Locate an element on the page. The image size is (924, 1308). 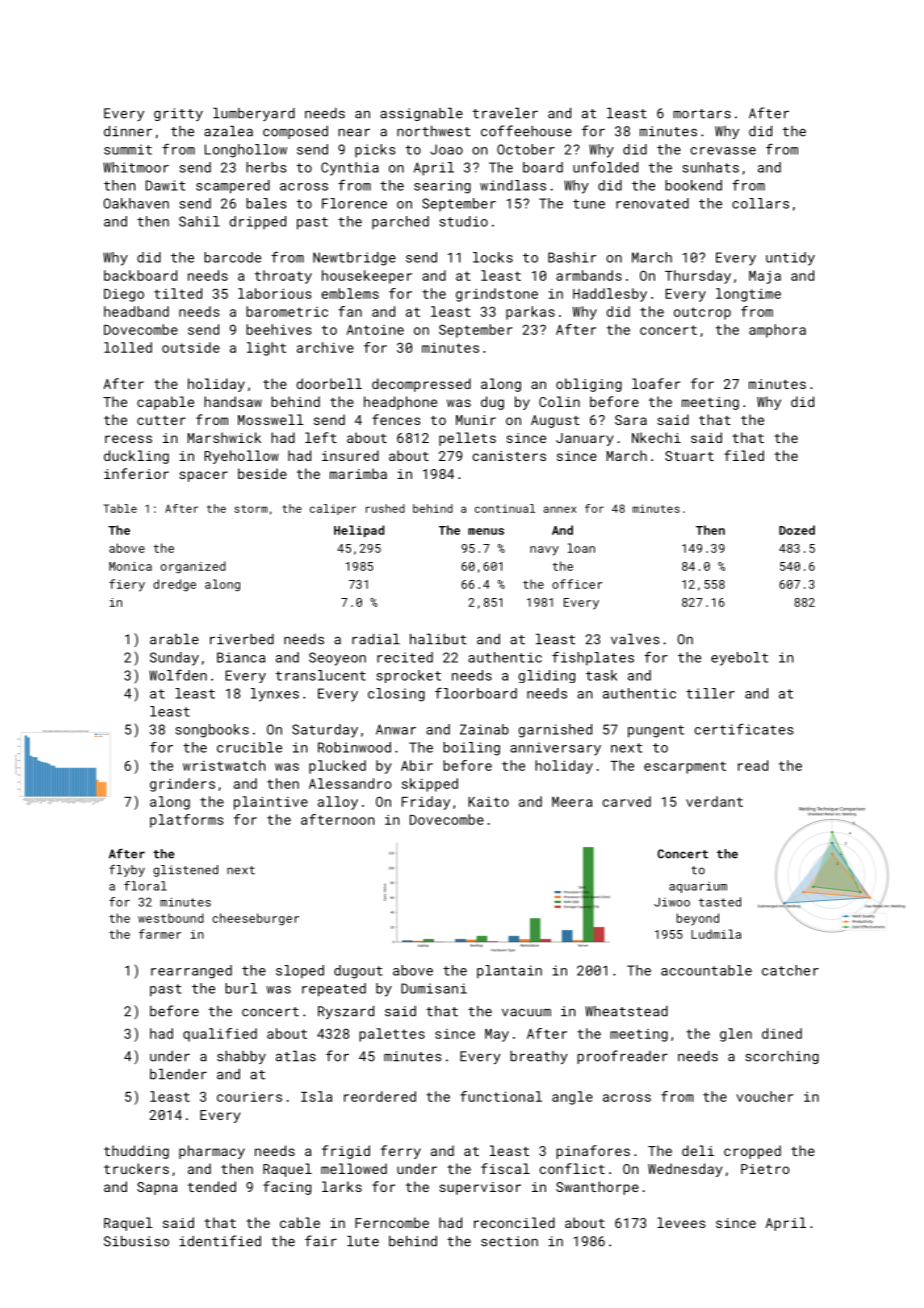
renovated is located at coordinates (652, 203).
